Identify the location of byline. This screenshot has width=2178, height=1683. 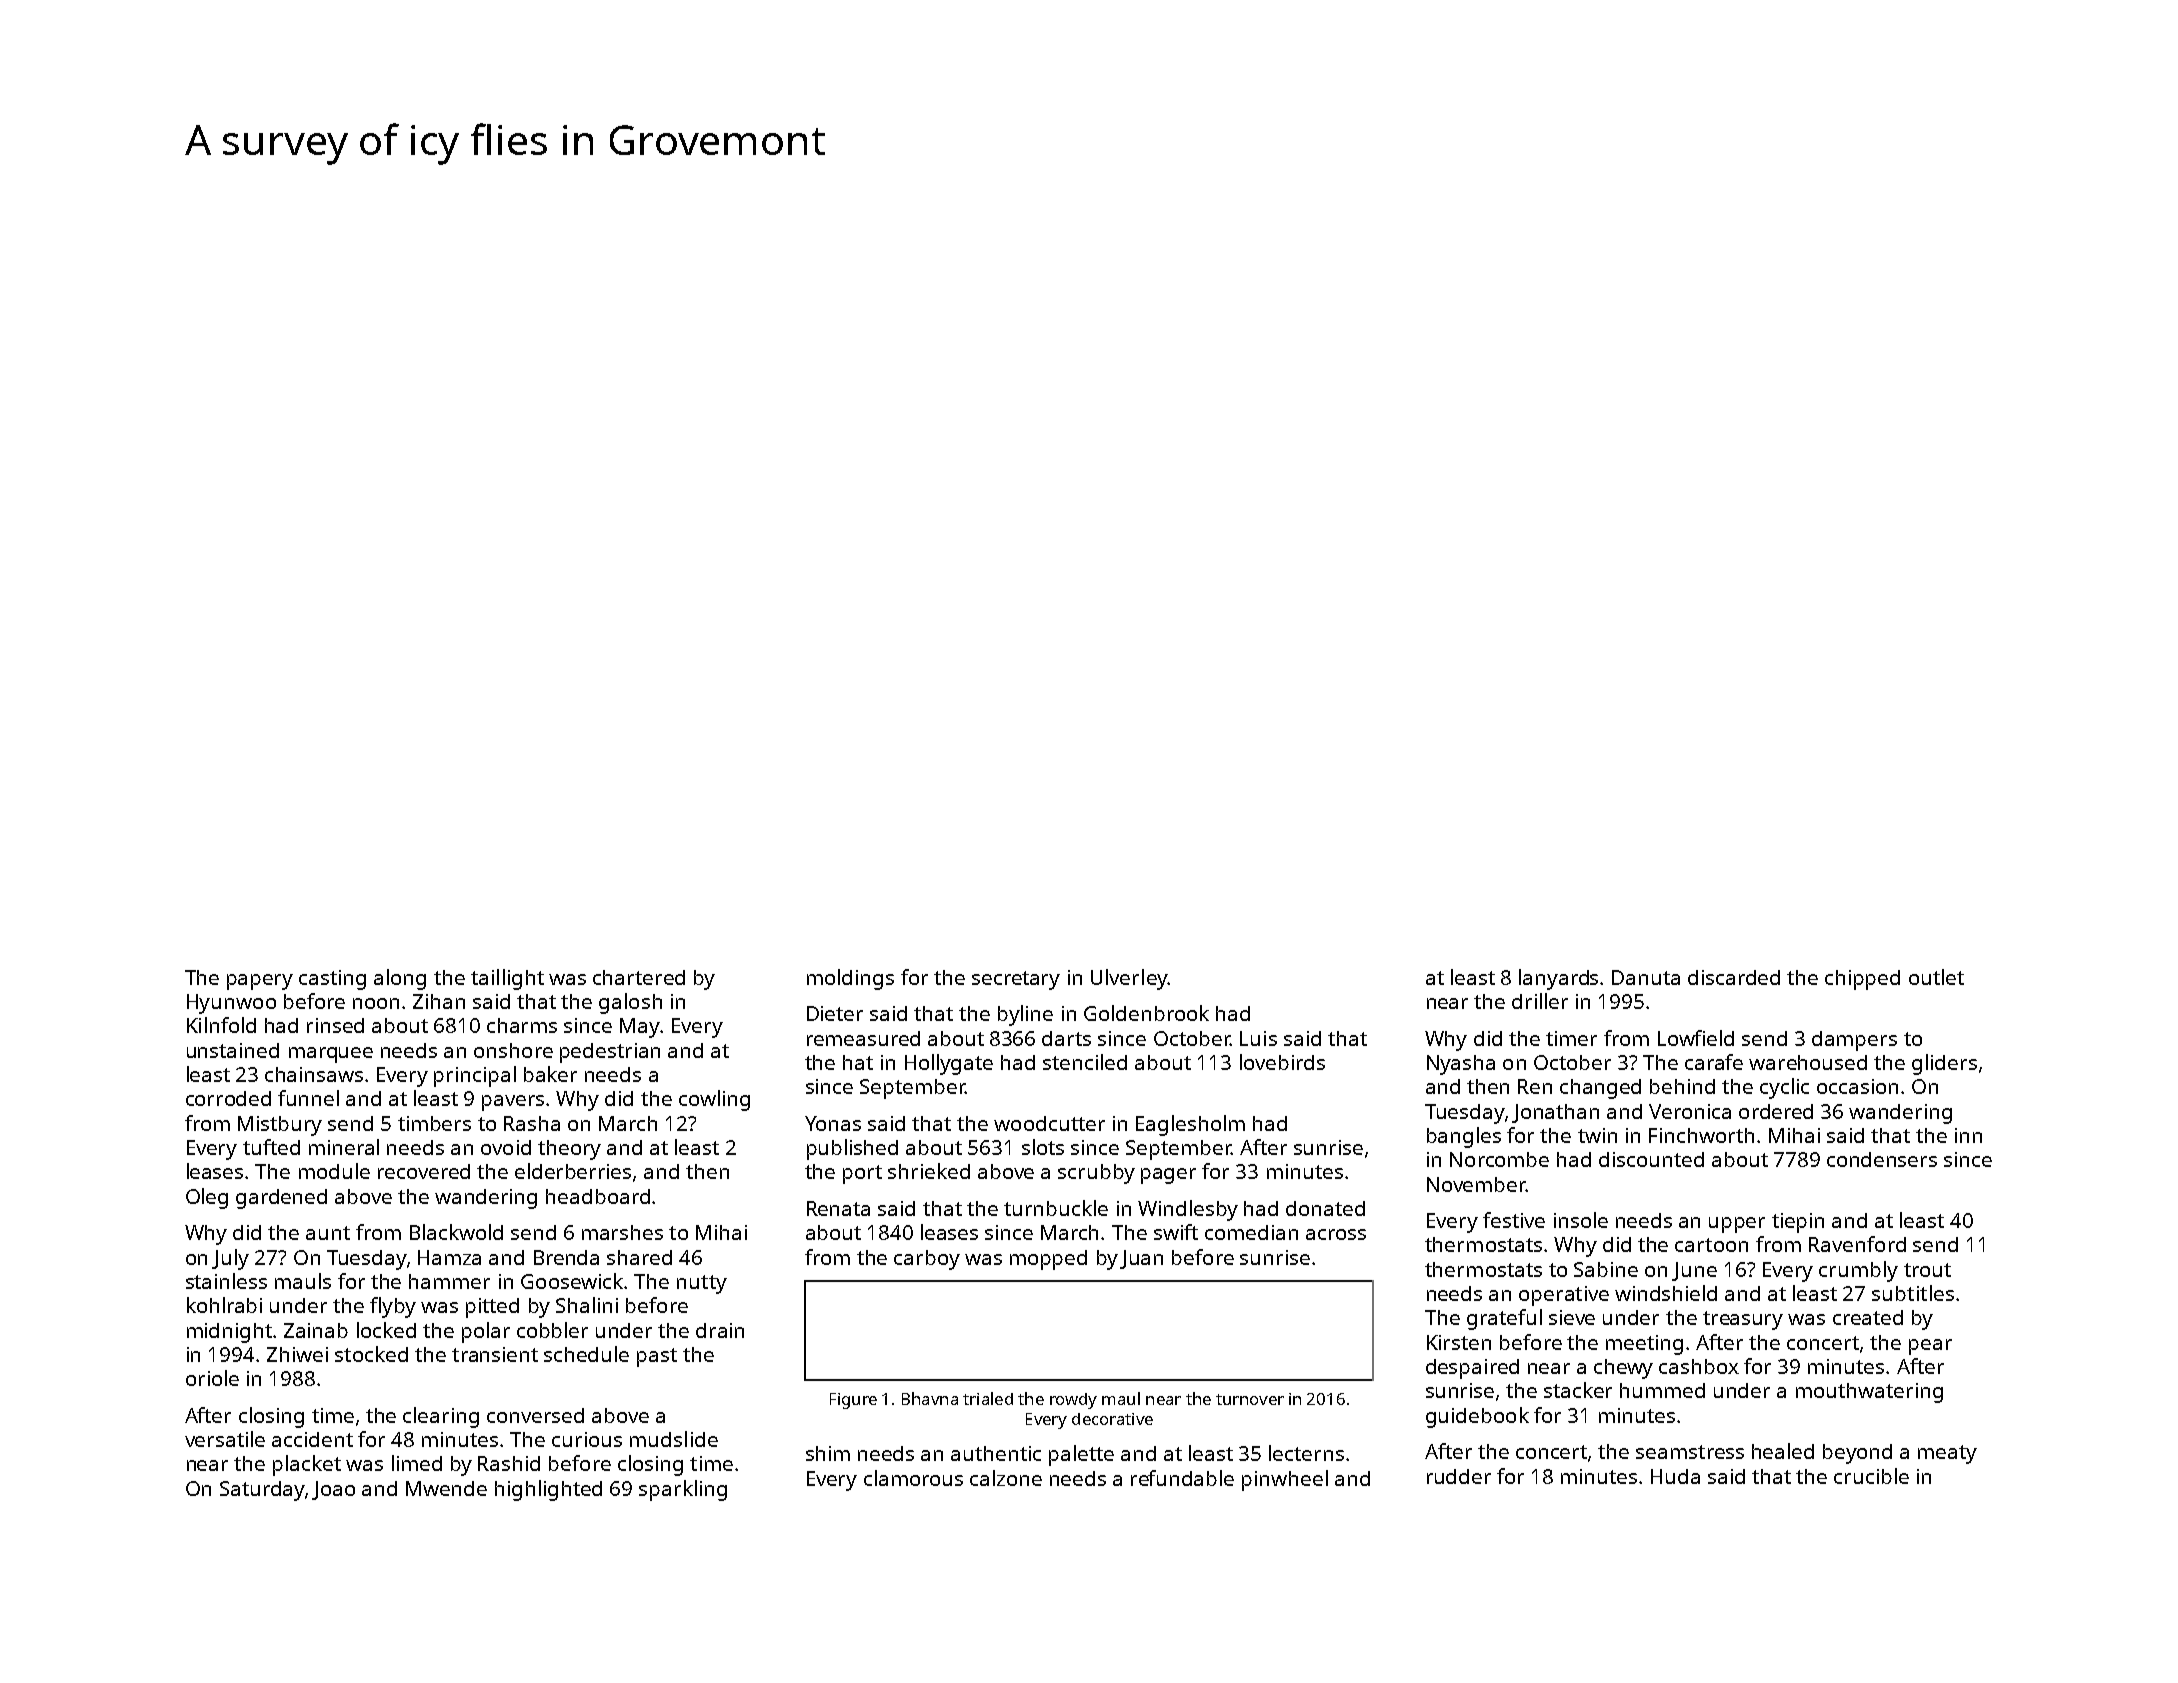
(1025, 1015).
